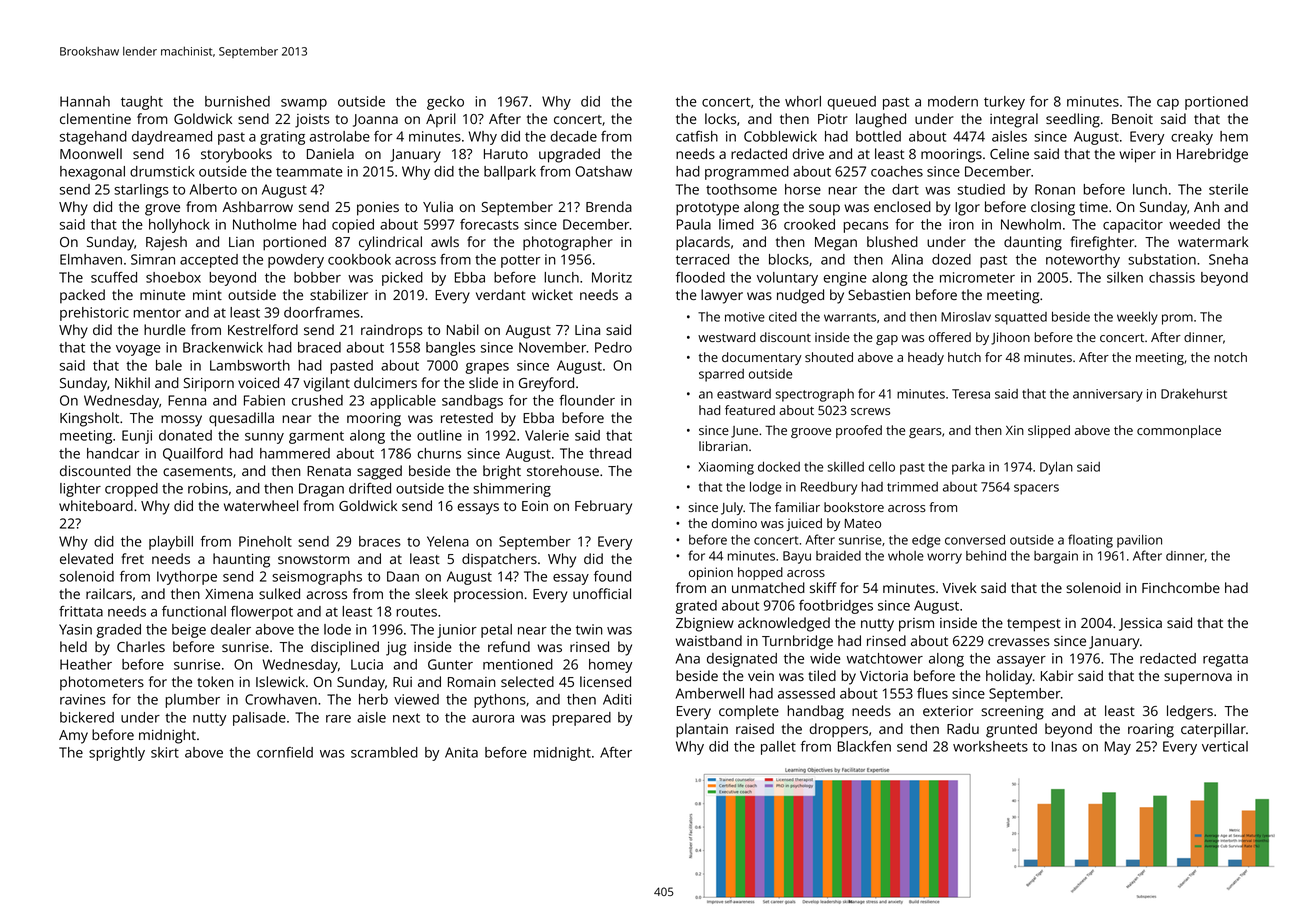 The width and height of the screenshot is (1308, 924). Describe the element at coordinates (1230, 357) in the screenshot. I see `notch` at that location.
